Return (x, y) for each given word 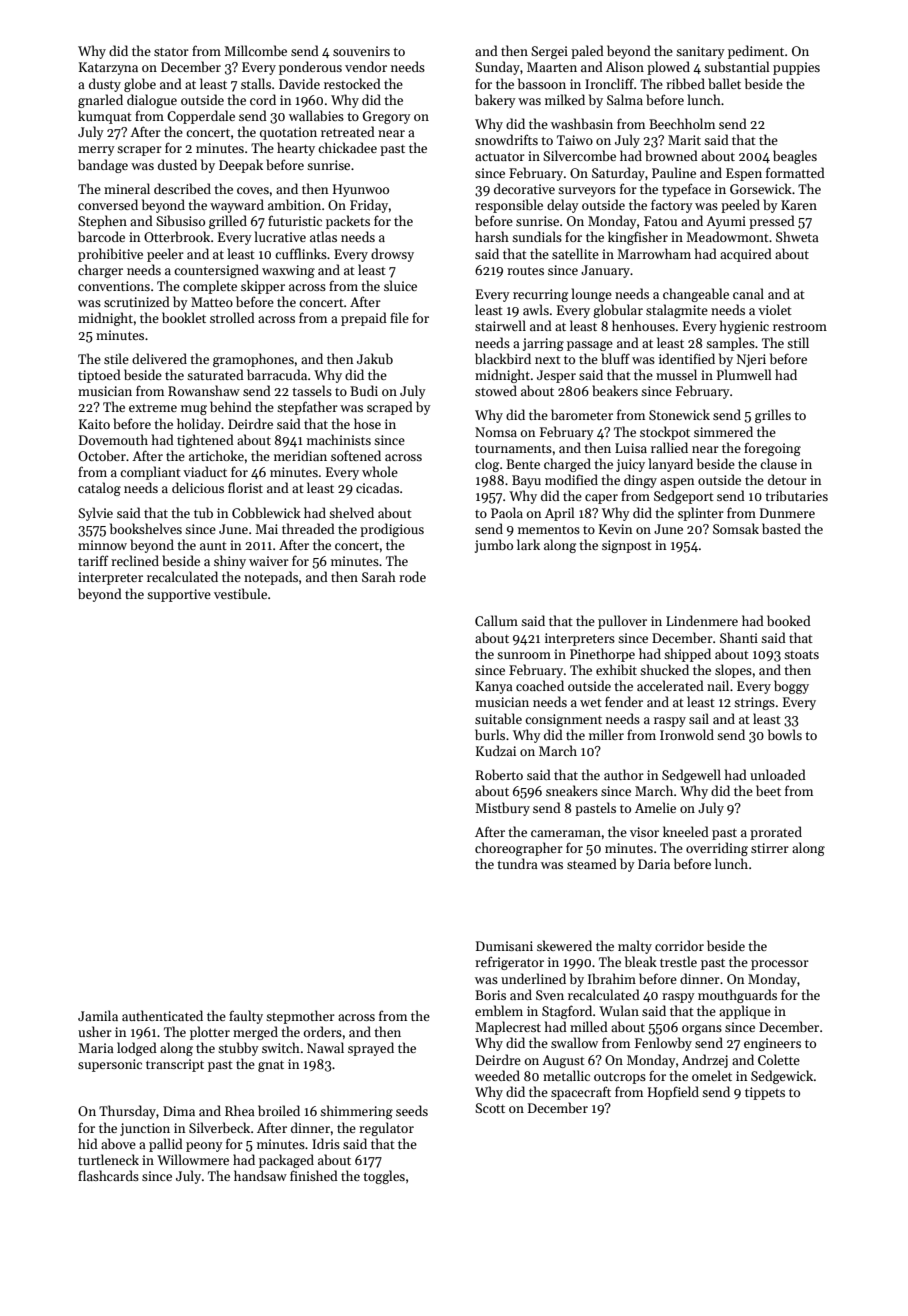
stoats (801, 655)
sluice (400, 285)
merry (96, 151)
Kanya (494, 687)
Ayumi (726, 222)
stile (116, 358)
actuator (500, 157)
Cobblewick (266, 512)
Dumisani (504, 946)
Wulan (619, 1010)
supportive (179, 595)
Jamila (98, 1015)
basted (781, 528)
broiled (279, 1110)
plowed (668, 68)
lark (528, 544)
